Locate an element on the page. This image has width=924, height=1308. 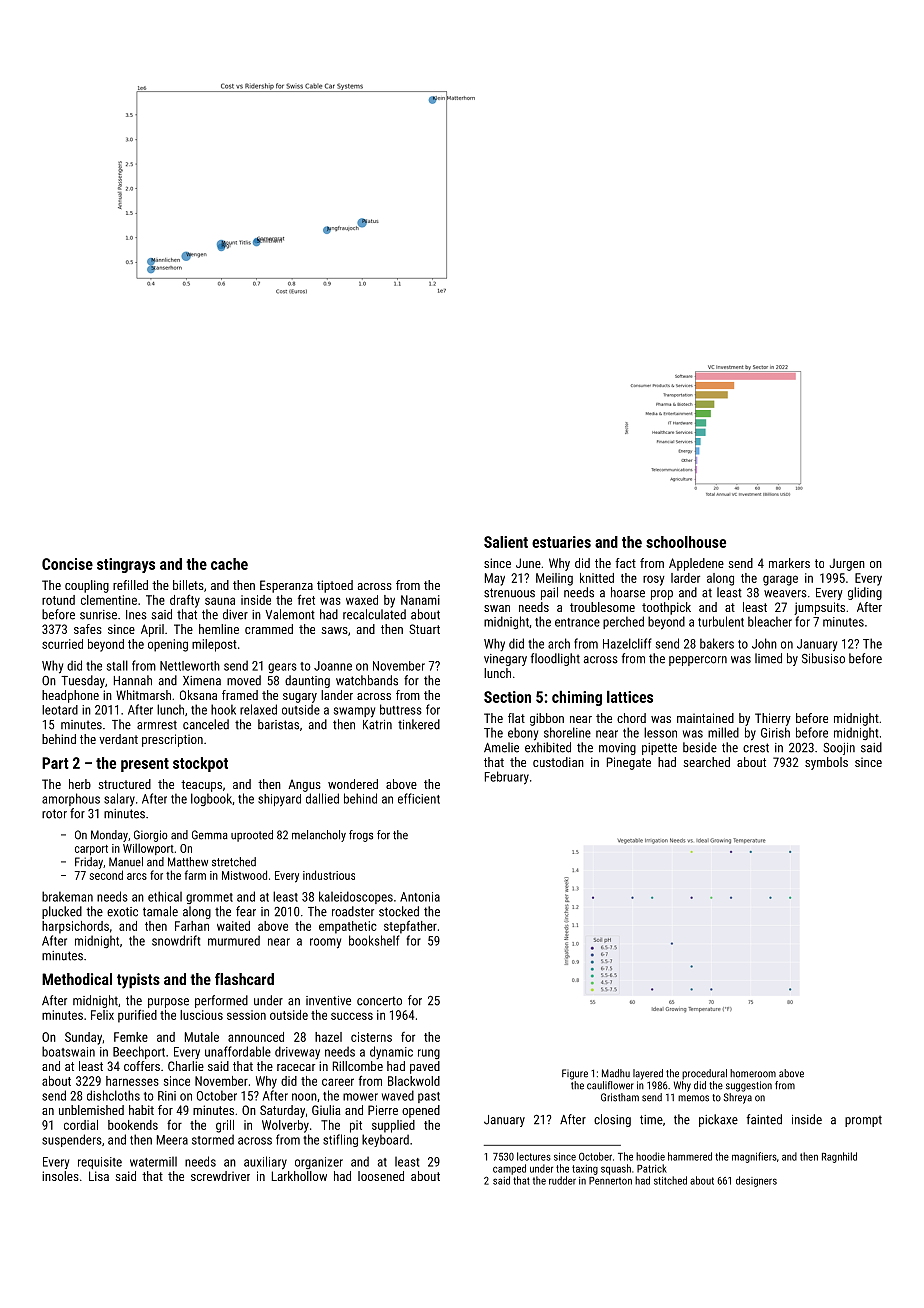
Soojin is located at coordinates (839, 749).
